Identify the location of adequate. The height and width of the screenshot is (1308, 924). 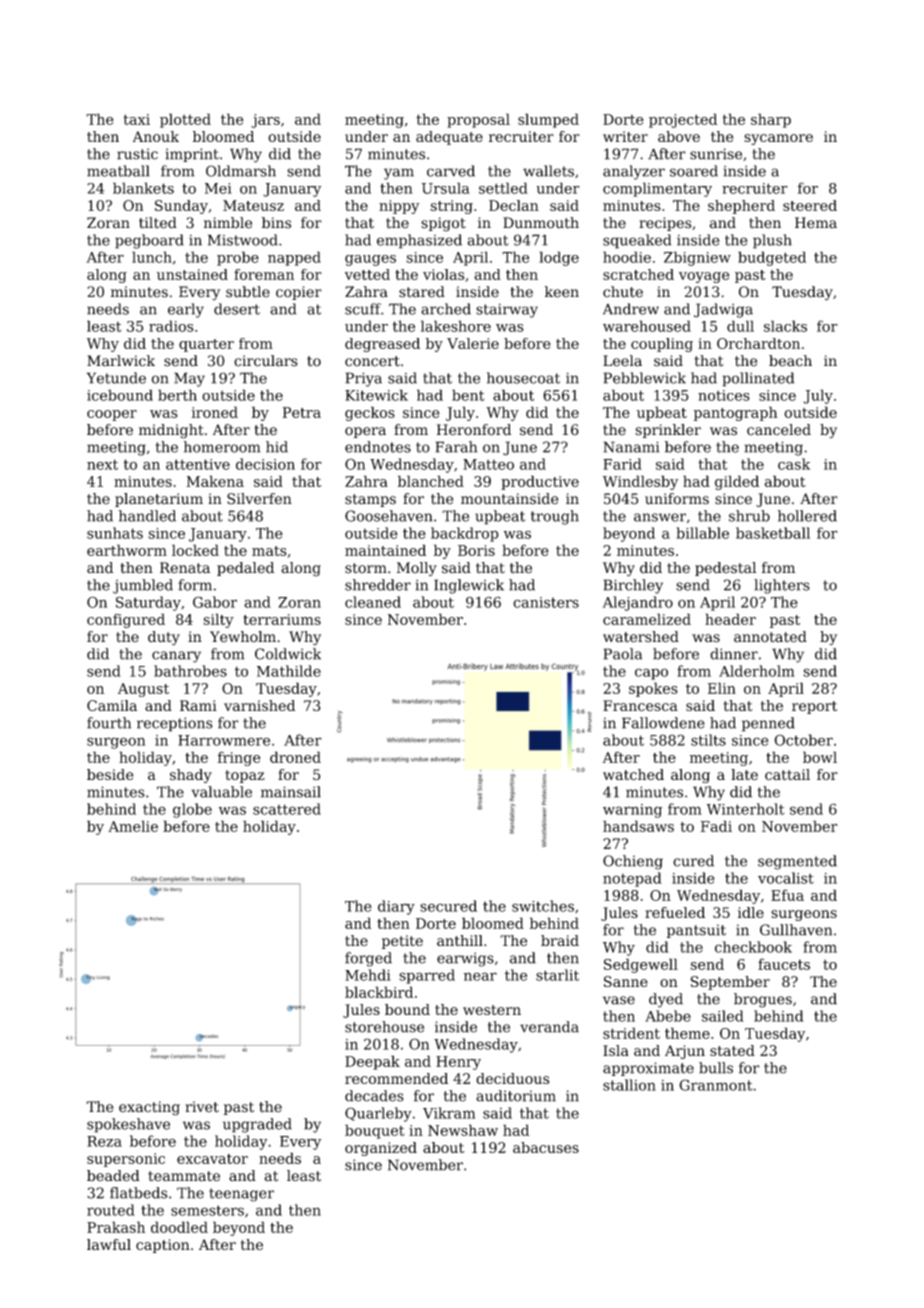
(449, 138).
